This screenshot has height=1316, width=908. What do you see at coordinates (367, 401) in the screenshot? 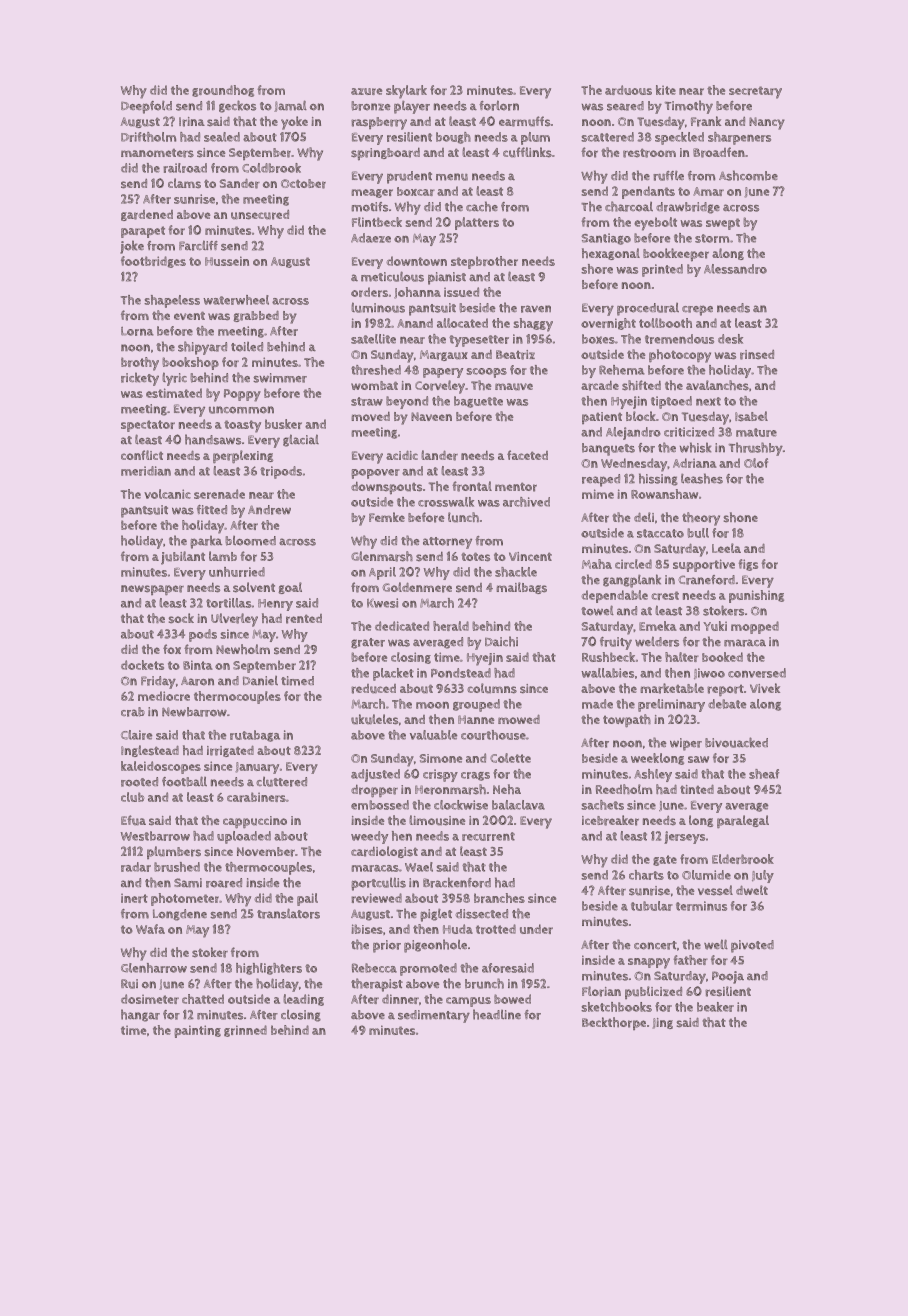
I see `straw` at bounding box center [367, 401].
